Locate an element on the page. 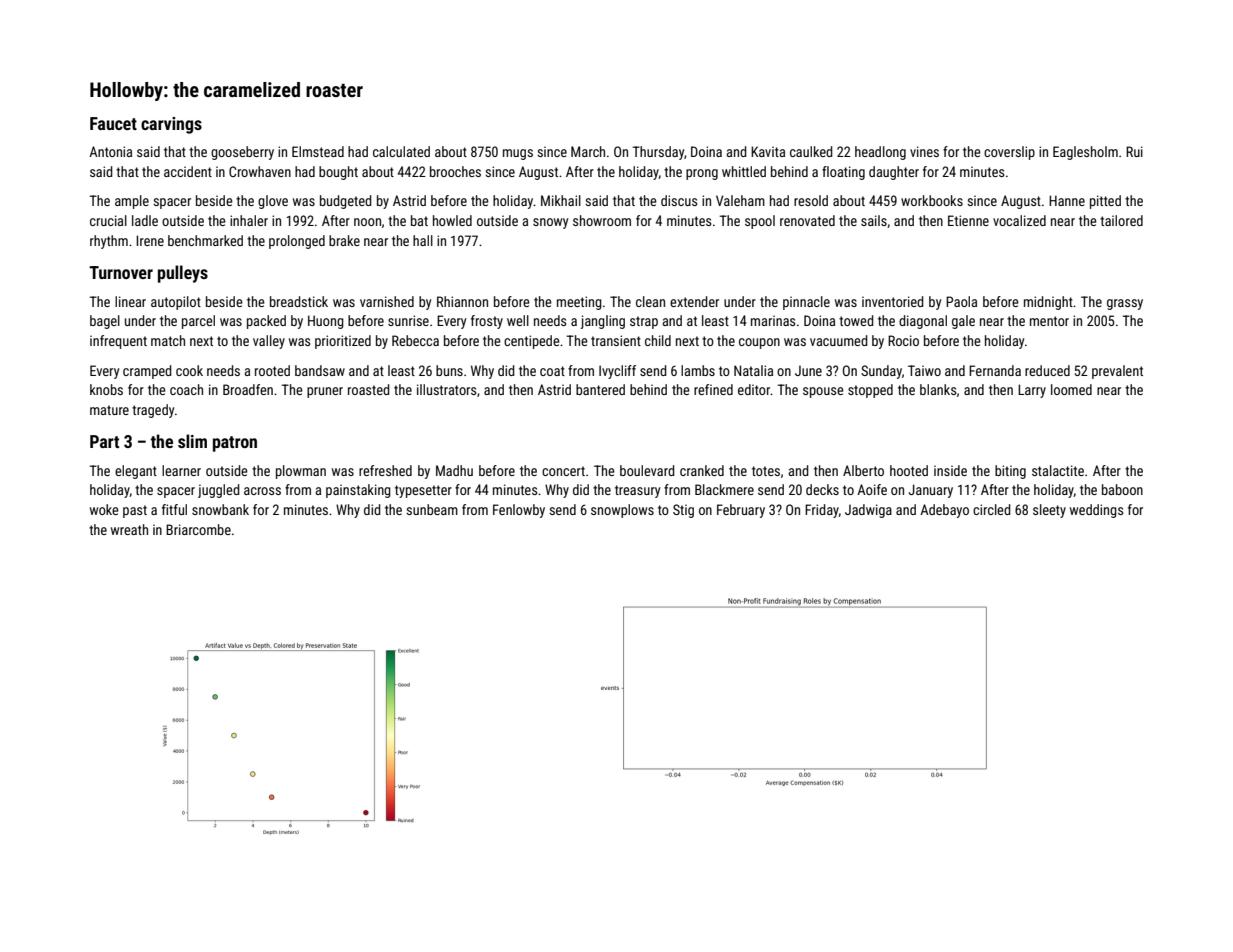 This page has height=952, width=1233. mature is located at coordinates (109, 410).
